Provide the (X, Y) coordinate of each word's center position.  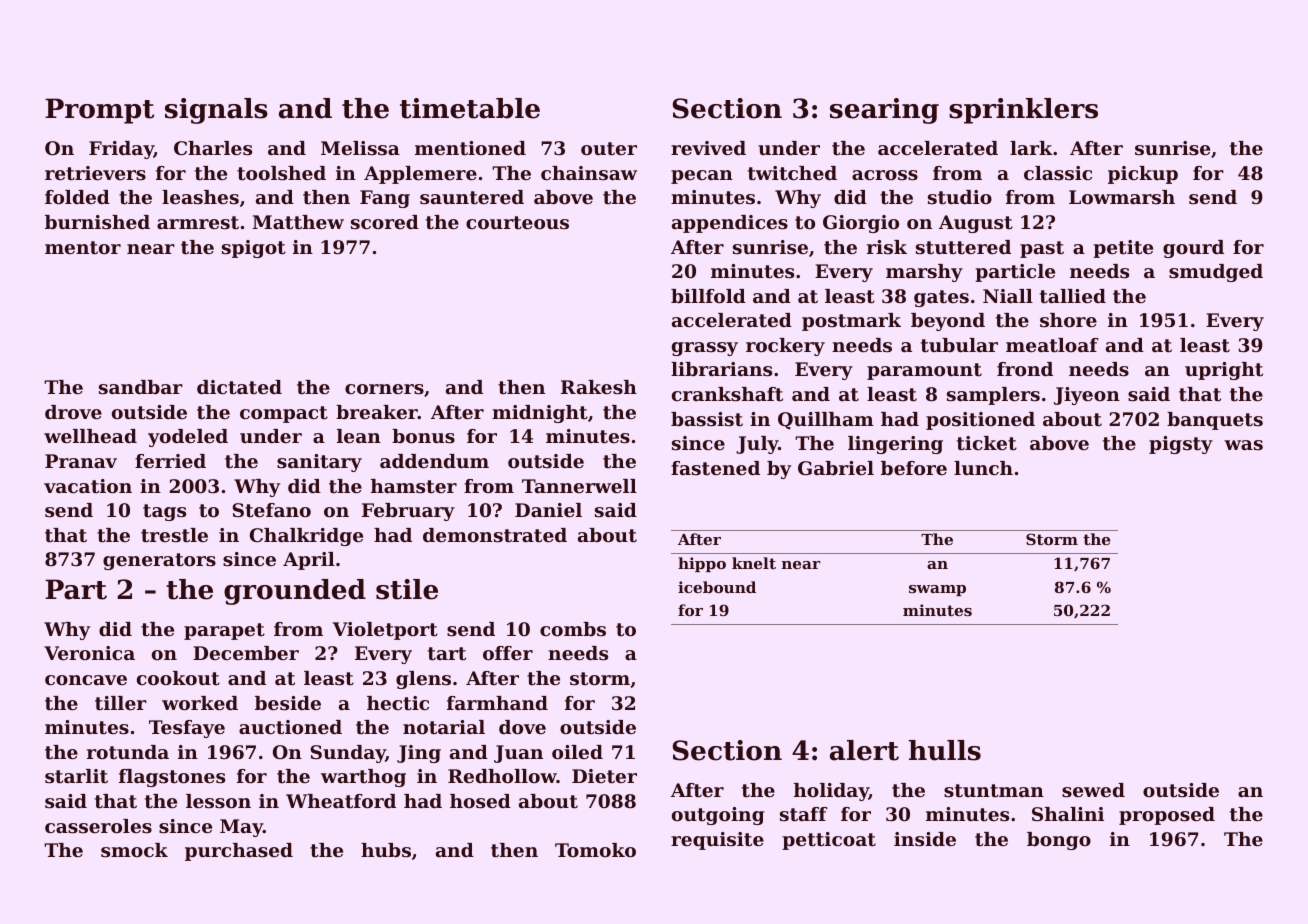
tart (447, 654)
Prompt (99, 111)
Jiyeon (1087, 396)
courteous (517, 223)
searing (884, 111)
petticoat (829, 841)
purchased (239, 852)
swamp (937, 590)
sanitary (319, 463)
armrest (198, 223)
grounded (295, 592)
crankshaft (727, 394)
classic (1058, 173)
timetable (470, 108)
